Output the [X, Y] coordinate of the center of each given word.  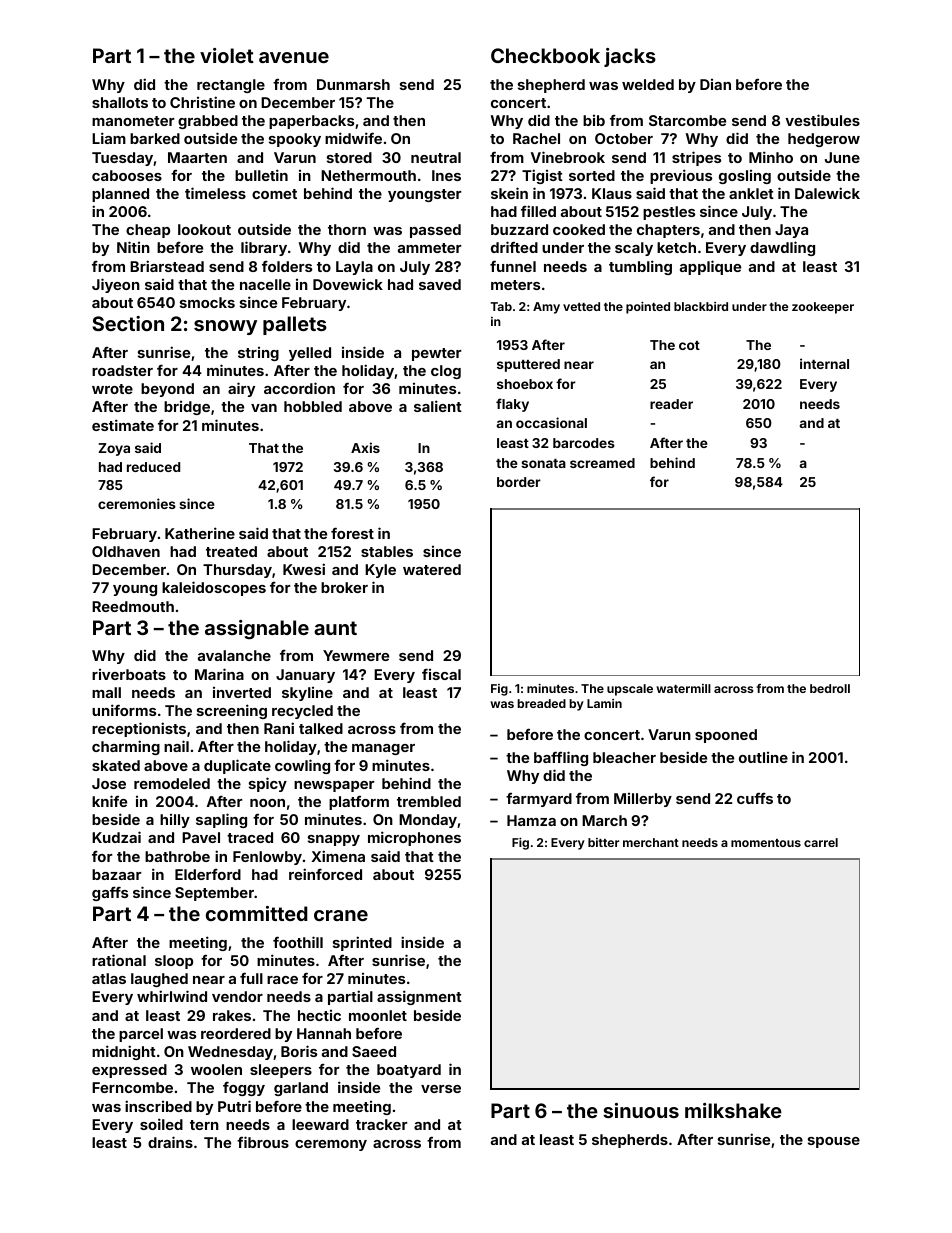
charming [126, 747]
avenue [294, 57]
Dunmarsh [353, 84]
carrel [821, 842]
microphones [414, 838]
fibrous [263, 1142]
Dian [715, 84]
